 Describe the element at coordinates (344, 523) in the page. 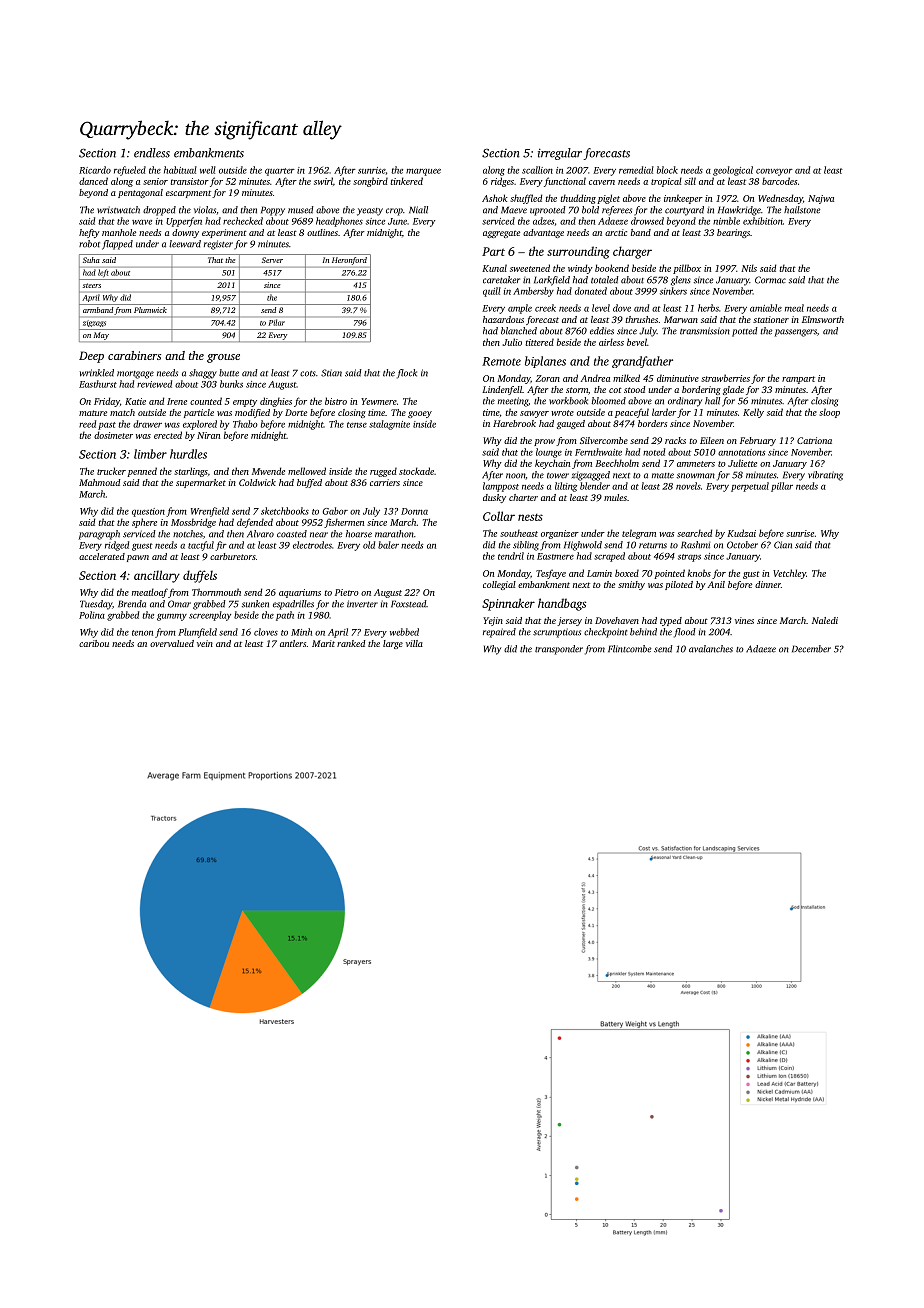

I see `fishermen` at that location.
